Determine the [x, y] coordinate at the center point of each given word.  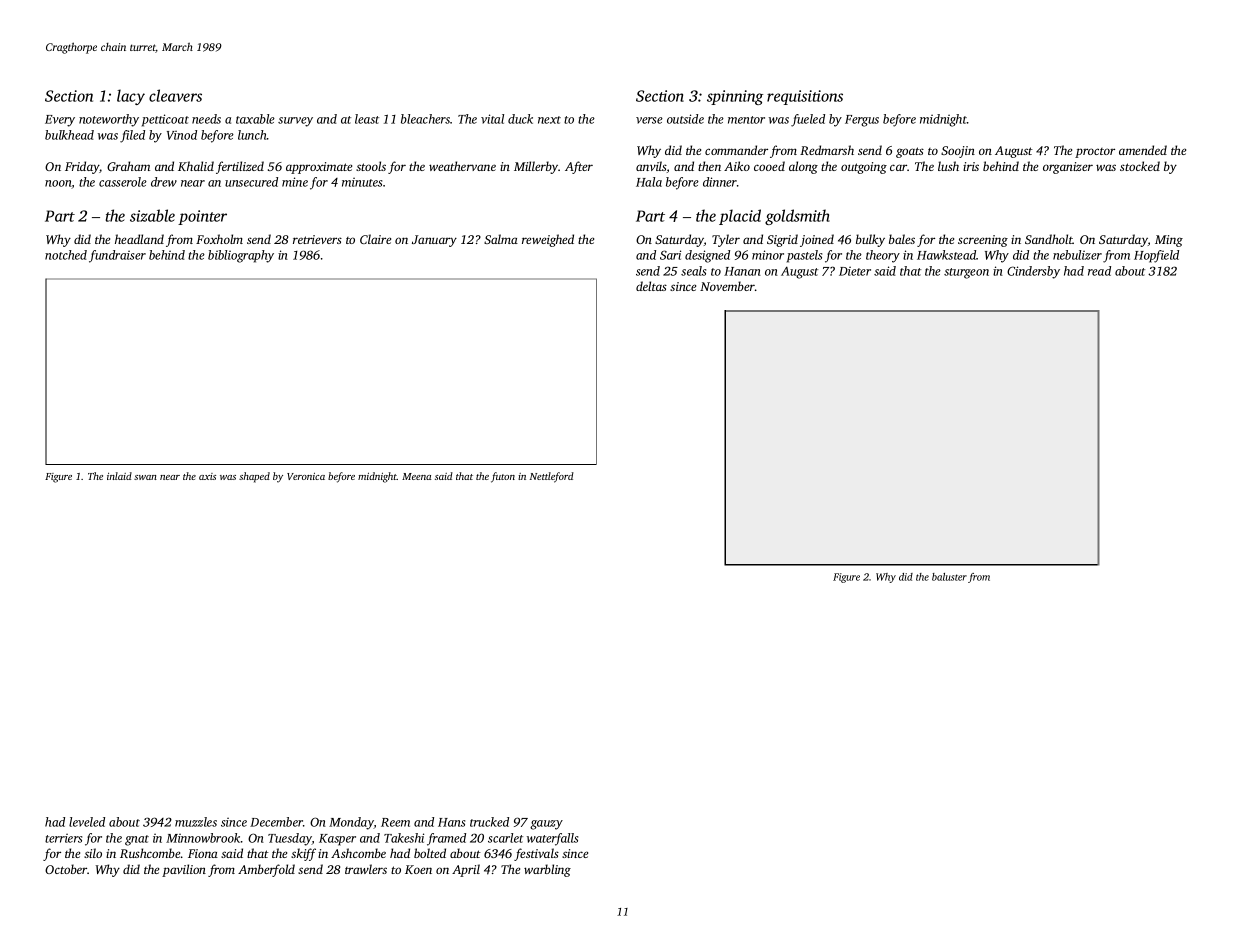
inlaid [119, 476]
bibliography [241, 256]
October [66, 869]
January [434, 241]
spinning [735, 97]
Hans [451, 822]
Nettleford [552, 477]
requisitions [805, 97]
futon [503, 477]
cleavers [175, 95]
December [276, 822]
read [1099, 271]
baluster [949, 577]
